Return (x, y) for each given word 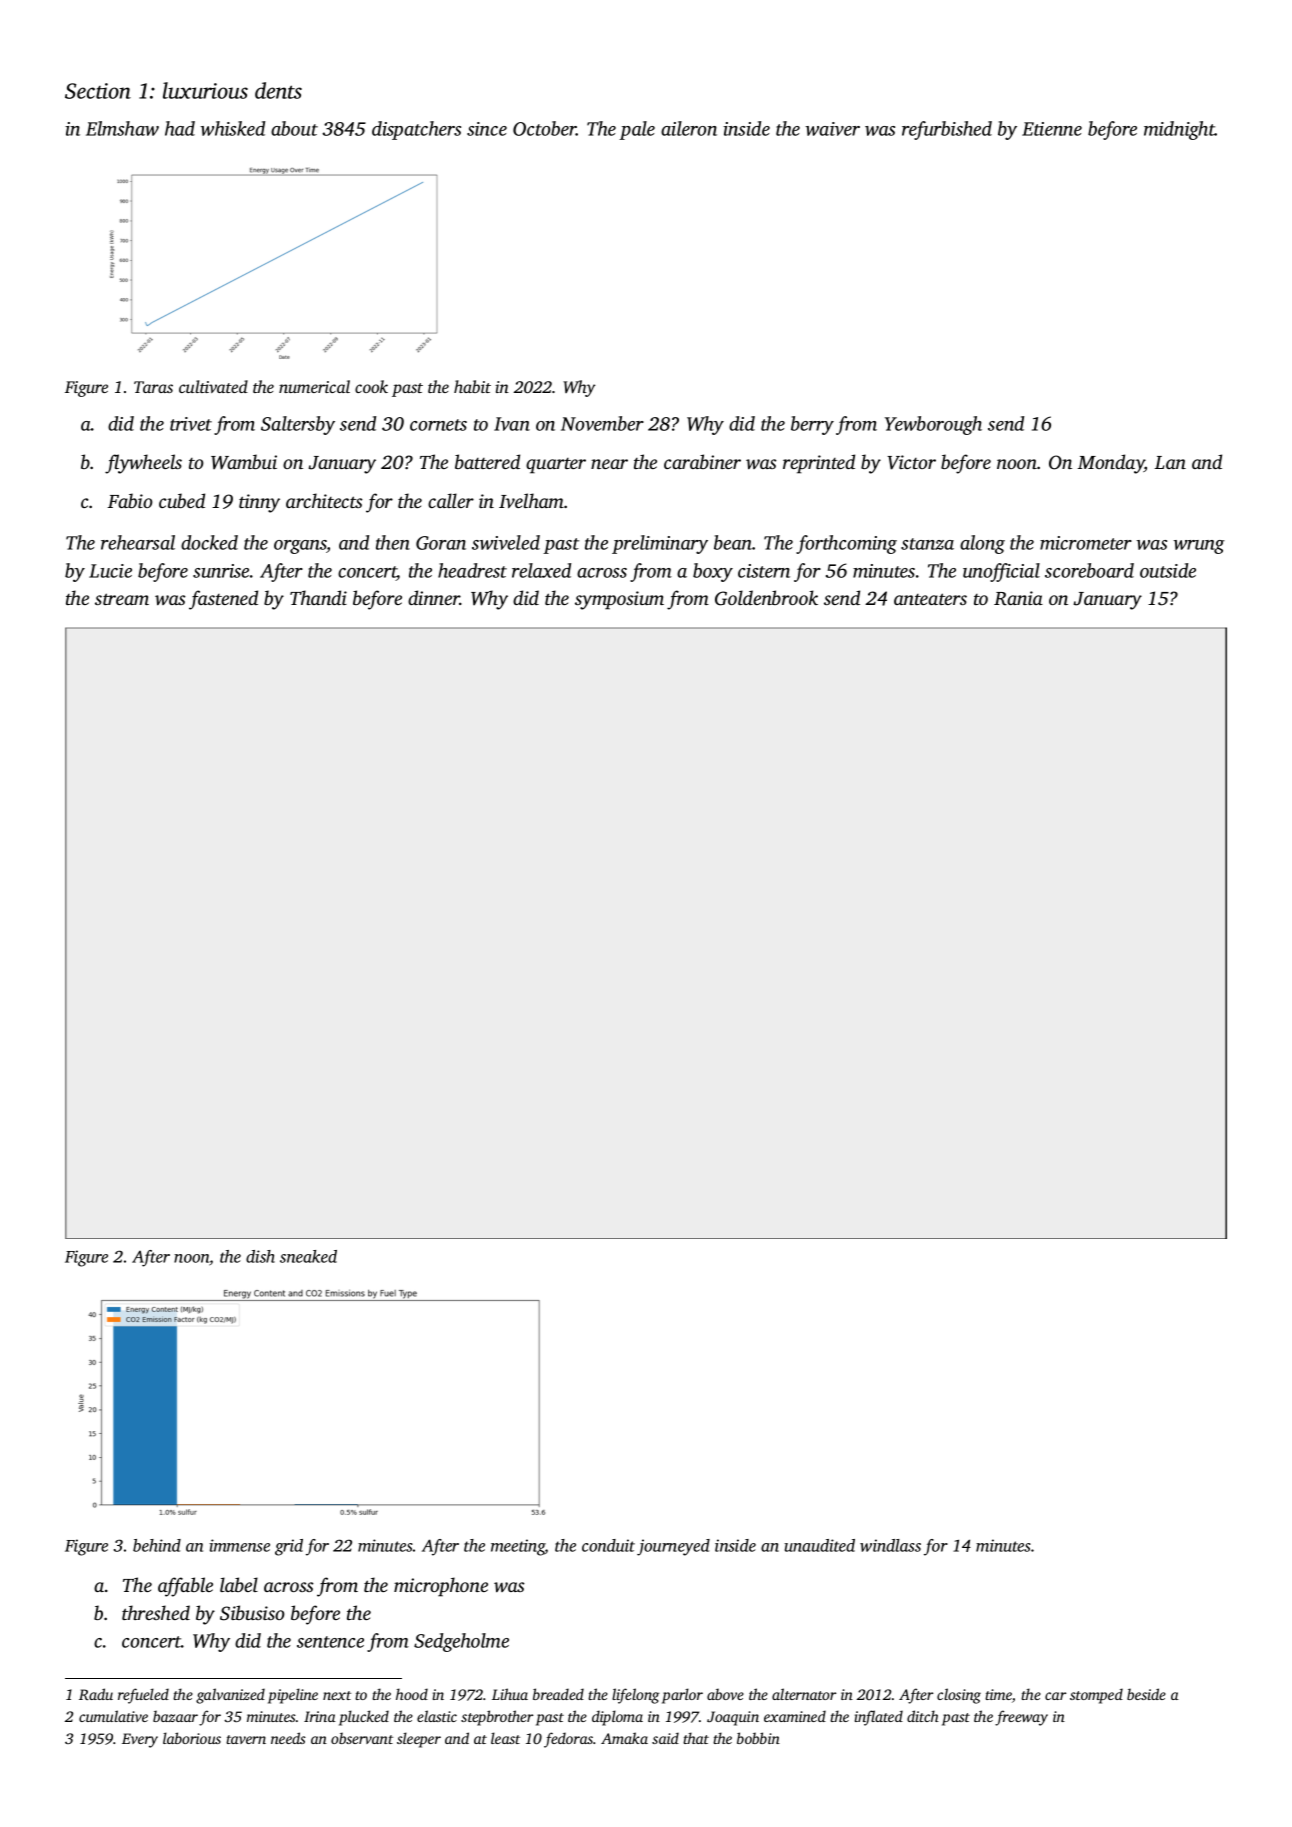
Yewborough (933, 425)
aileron (689, 128)
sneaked (308, 1256)
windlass (890, 1545)
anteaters (930, 599)
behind (157, 1545)
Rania (1018, 598)
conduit (608, 1545)
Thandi (318, 597)
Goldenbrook (766, 598)
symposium (619, 600)
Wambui (244, 462)
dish (260, 1256)
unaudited (819, 1545)
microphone (441, 1587)
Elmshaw (122, 128)
